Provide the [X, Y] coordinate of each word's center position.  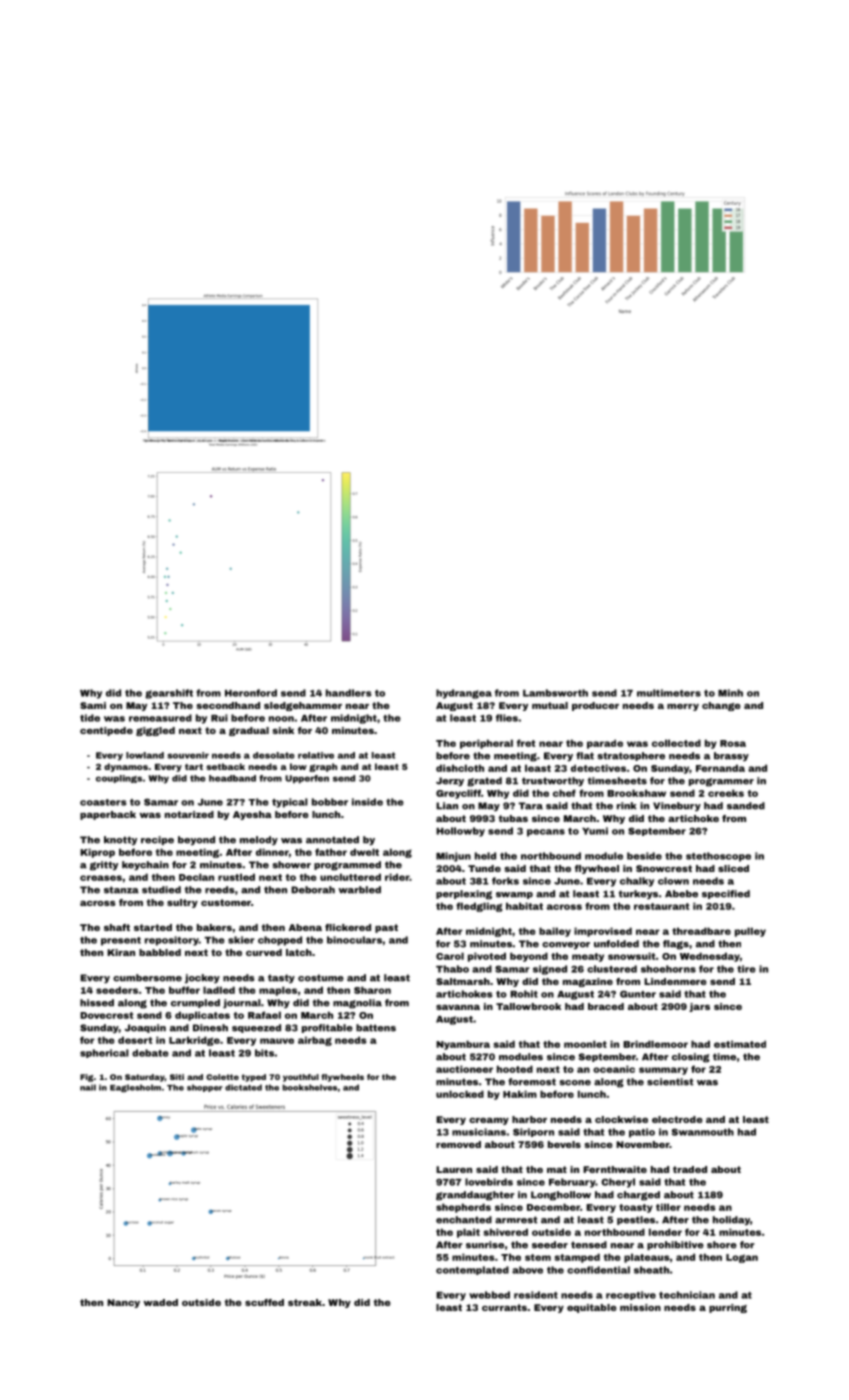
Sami [93, 705]
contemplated [472, 1270]
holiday [731, 1220]
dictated [243, 1087]
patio [642, 1133]
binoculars [354, 940]
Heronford [251, 693]
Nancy [123, 1303]
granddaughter [475, 1196]
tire [746, 969]
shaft [117, 927]
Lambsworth [555, 693]
